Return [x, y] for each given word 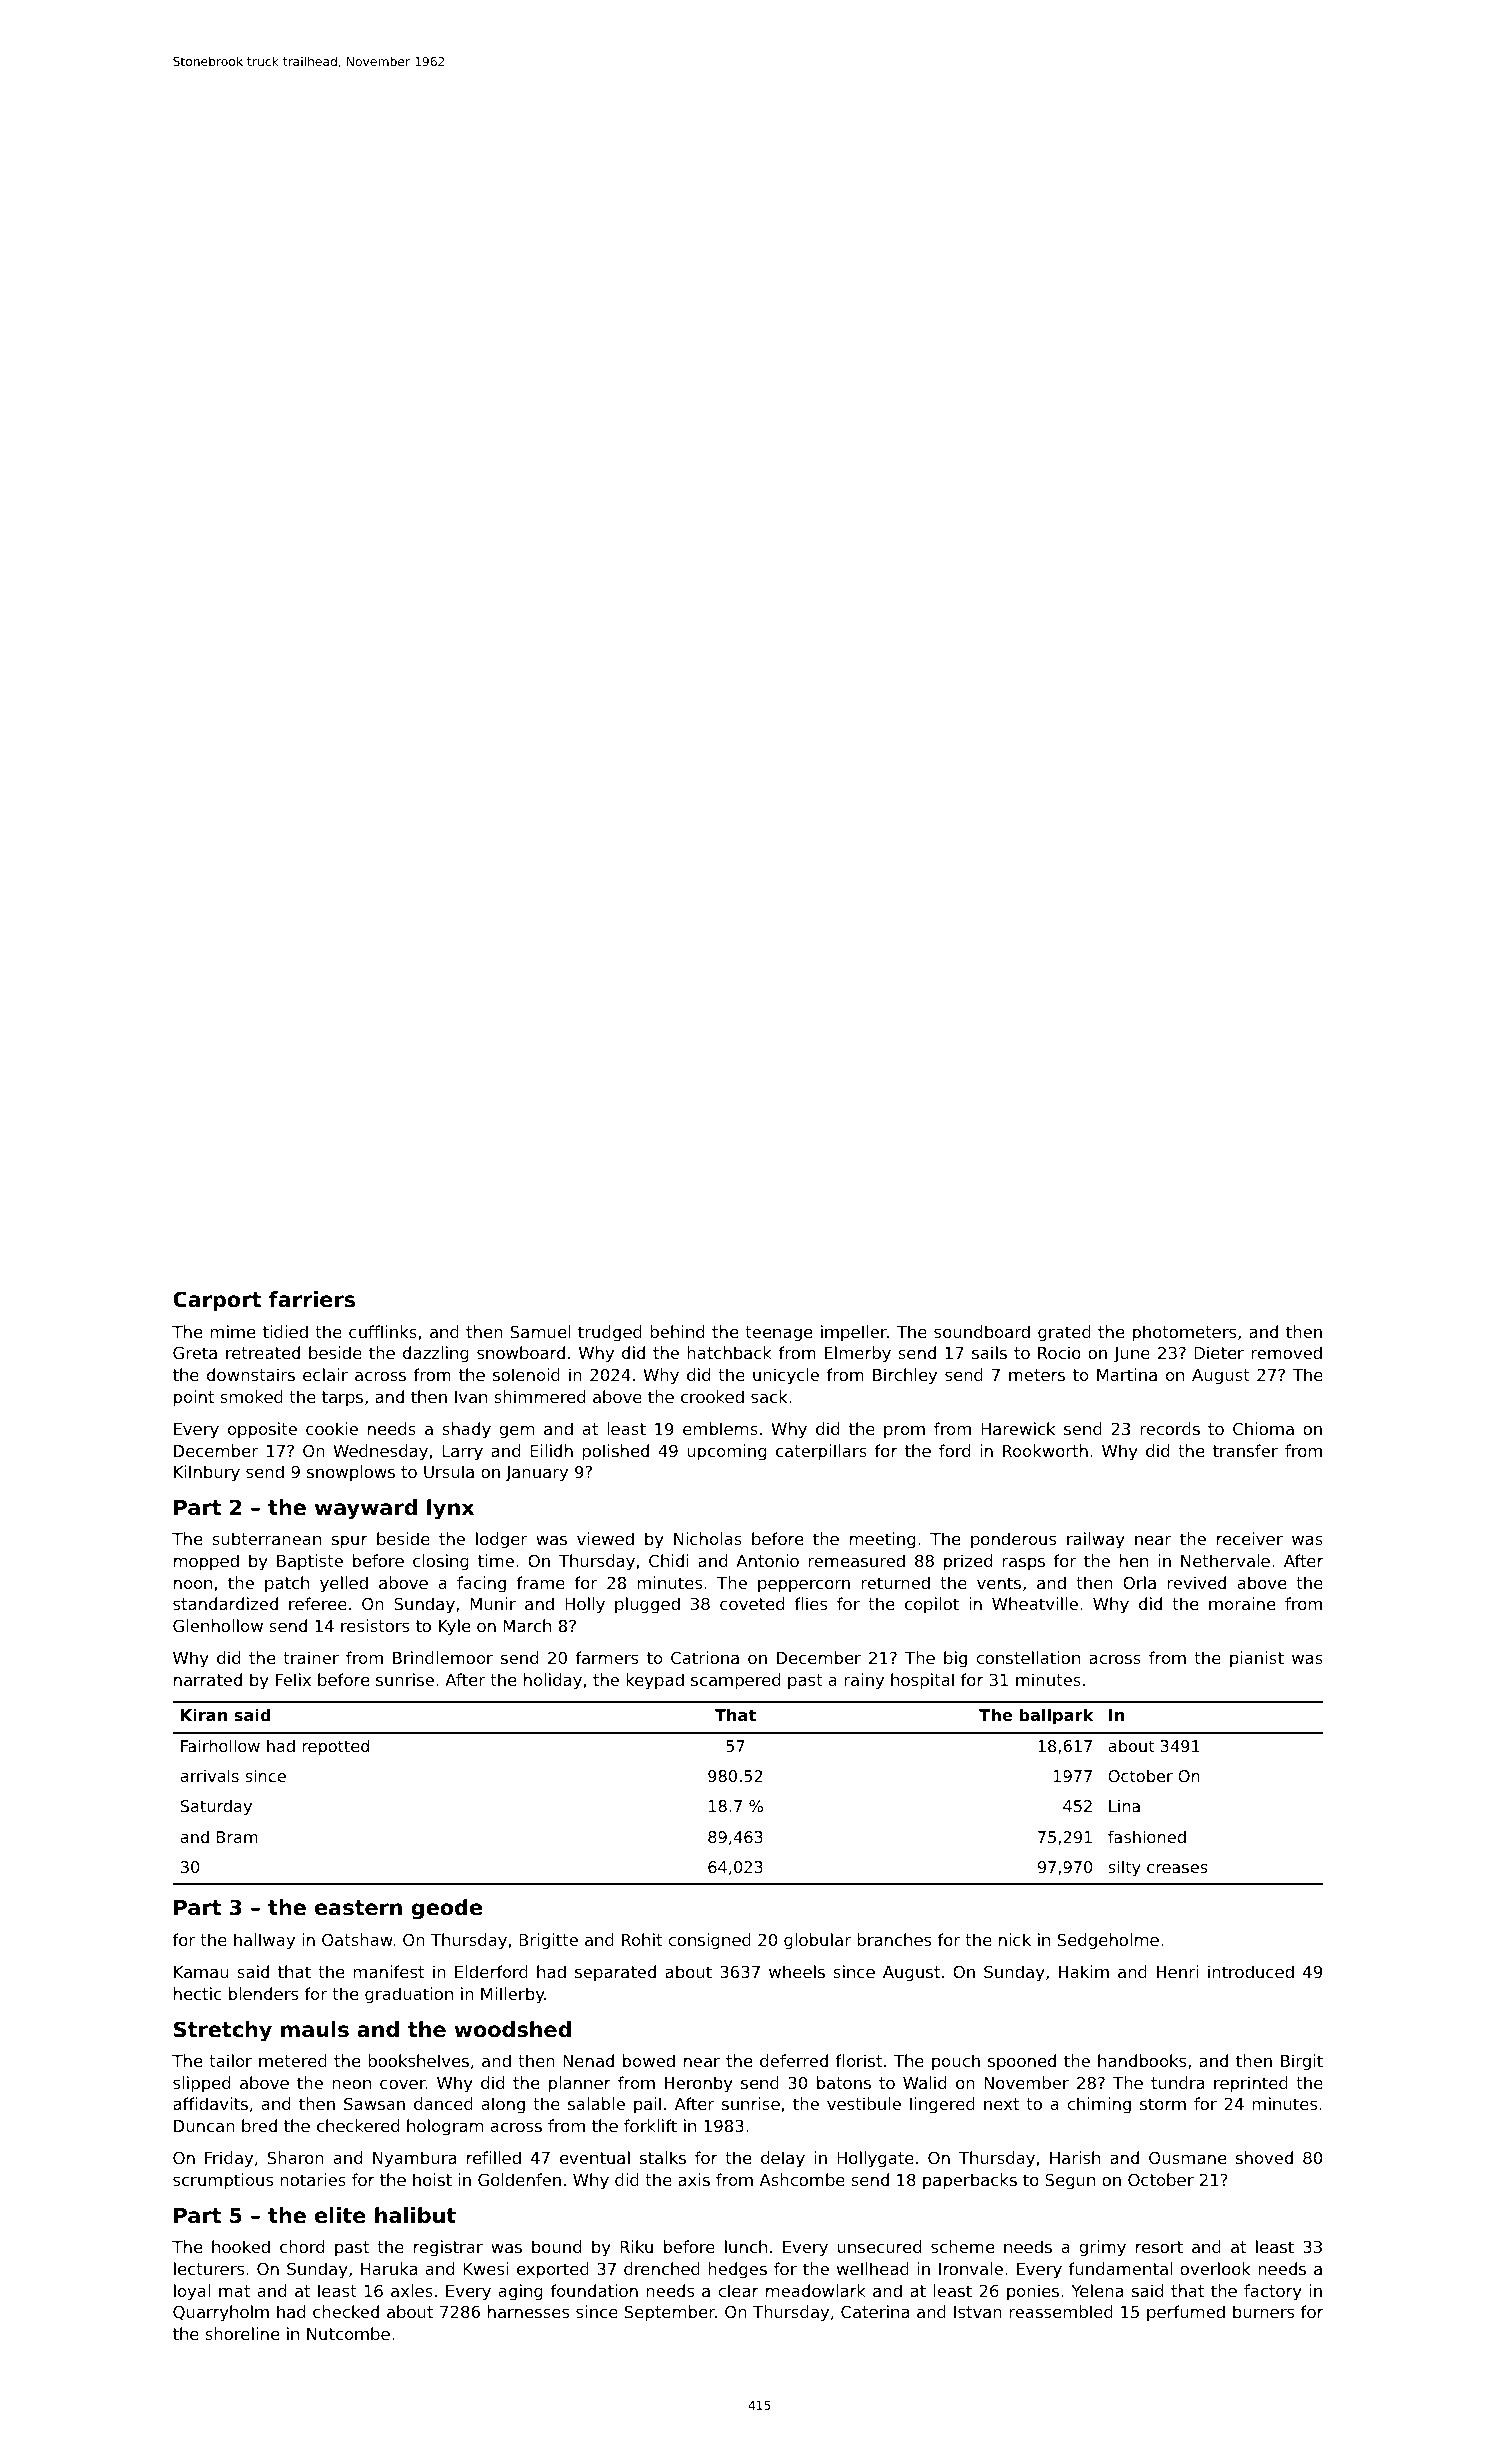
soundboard [982, 1331]
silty [1124, 1868]
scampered [735, 1681]
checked [346, 2311]
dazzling [436, 1354]
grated [1064, 1333]
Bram [237, 1837]
